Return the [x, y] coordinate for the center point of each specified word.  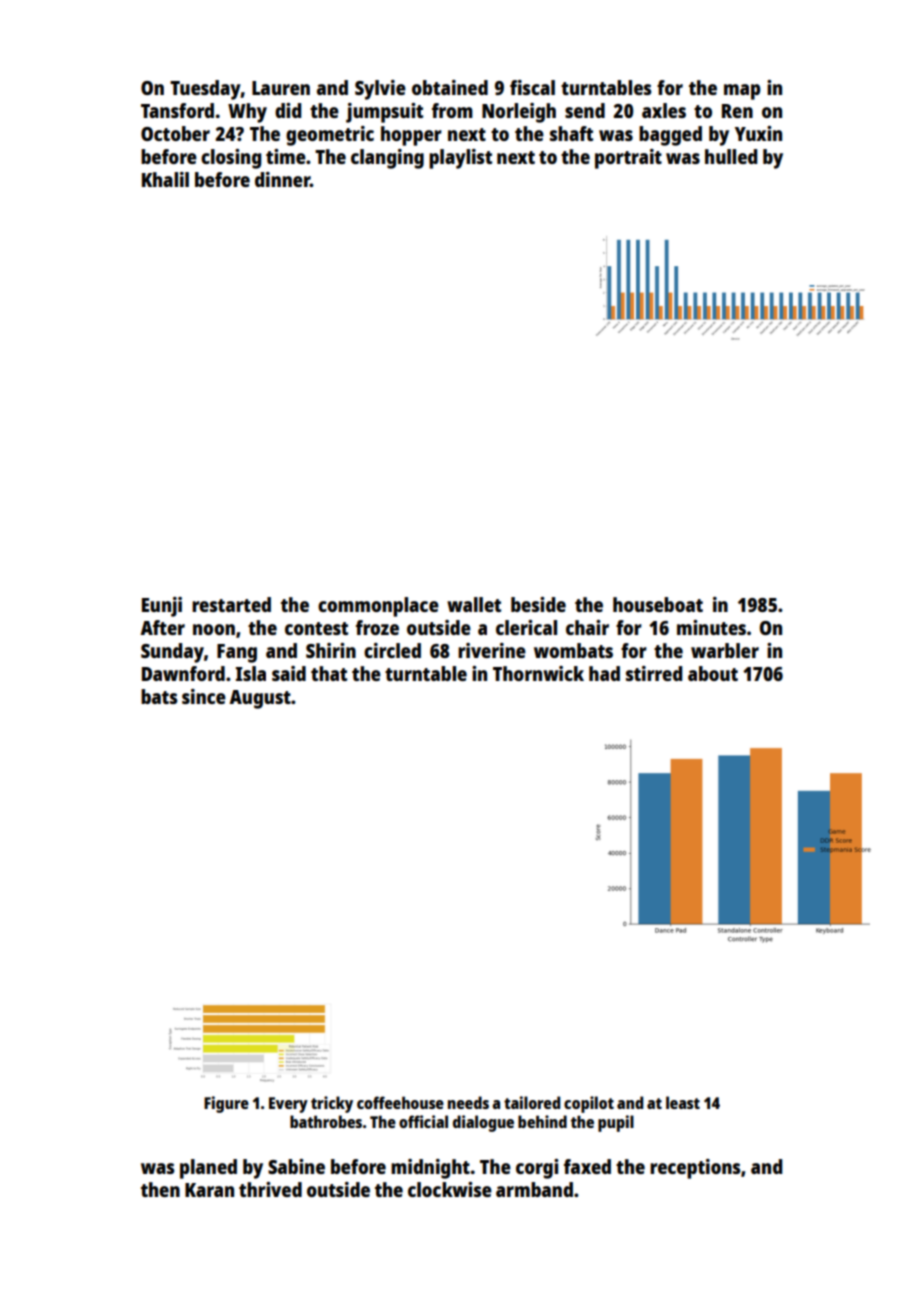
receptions [695, 1169]
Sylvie [380, 90]
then [160, 1189]
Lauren [281, 88]
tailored [532, 1102]
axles [664, 110]
